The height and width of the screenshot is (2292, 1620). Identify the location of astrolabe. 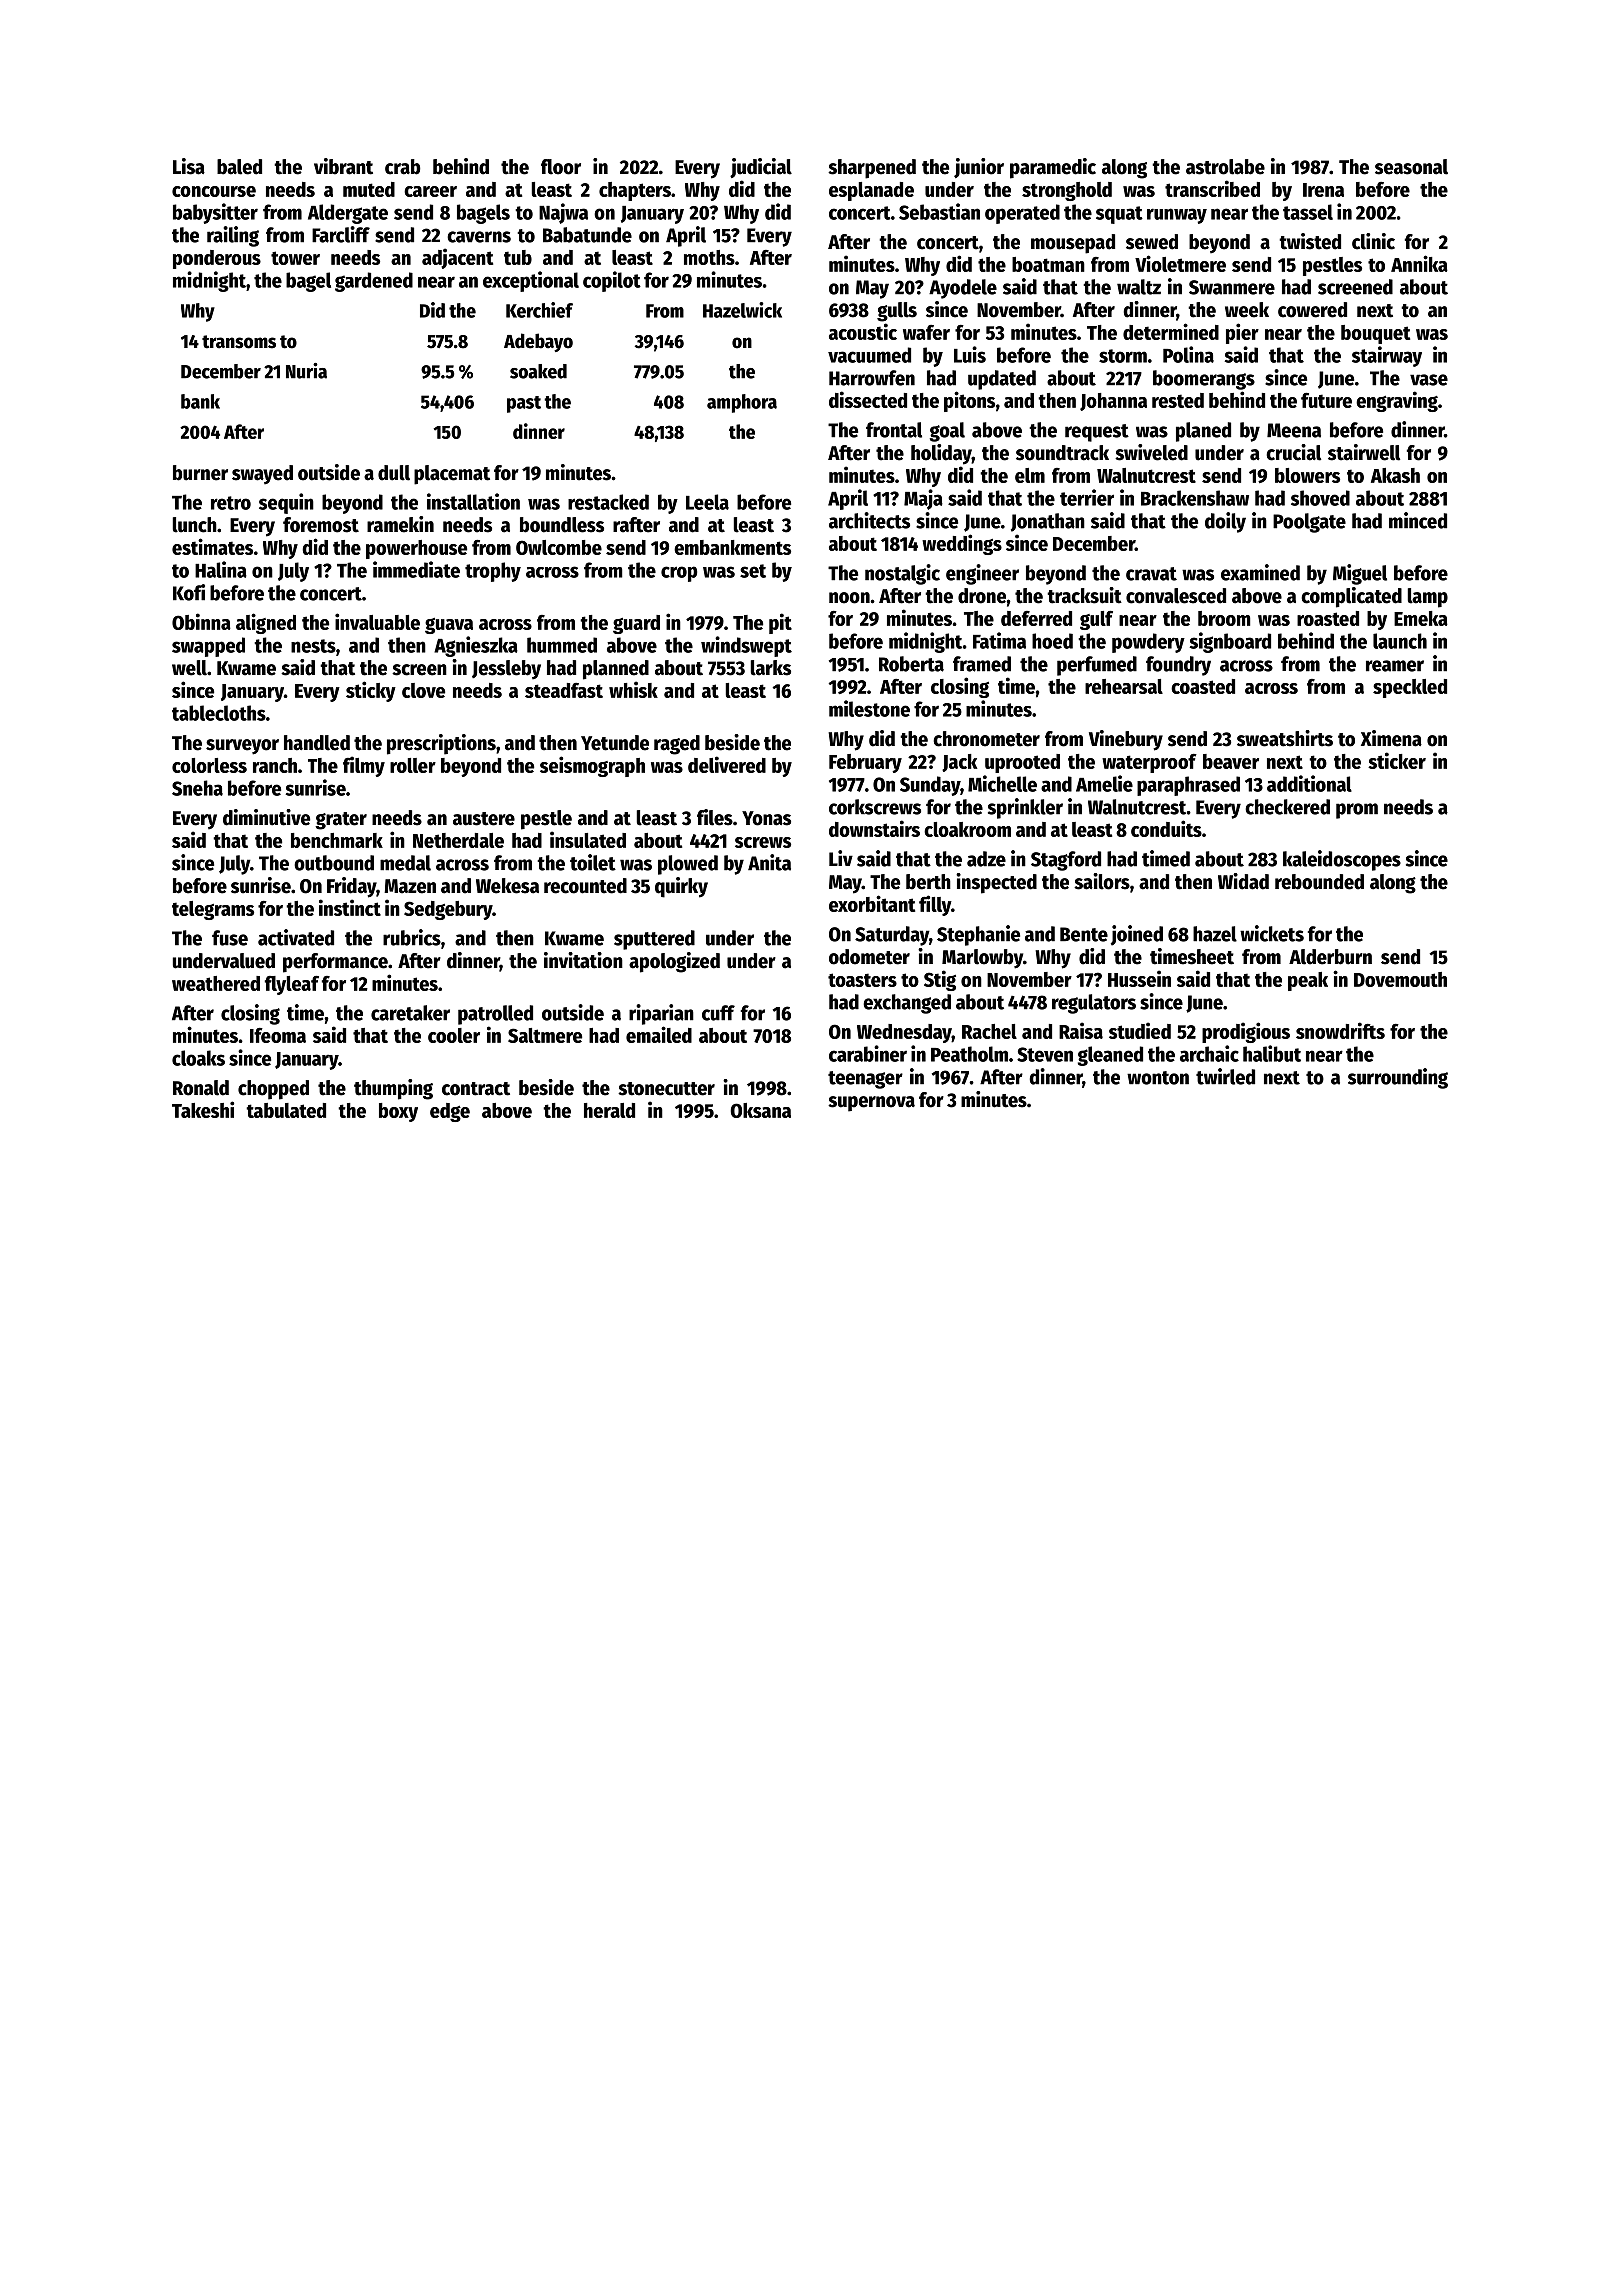
(1225, 167).
